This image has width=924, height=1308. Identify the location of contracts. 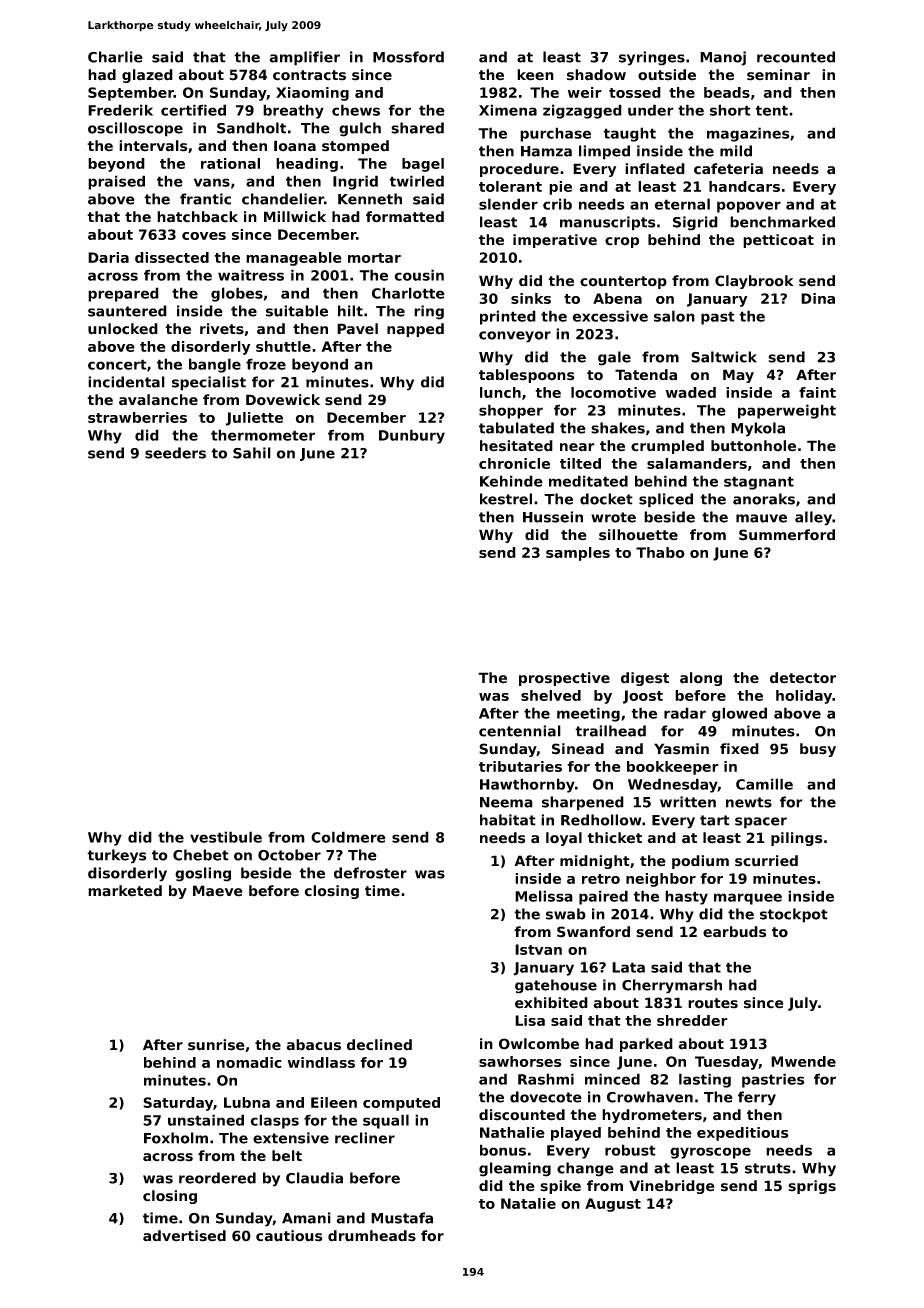
(309, 75).
